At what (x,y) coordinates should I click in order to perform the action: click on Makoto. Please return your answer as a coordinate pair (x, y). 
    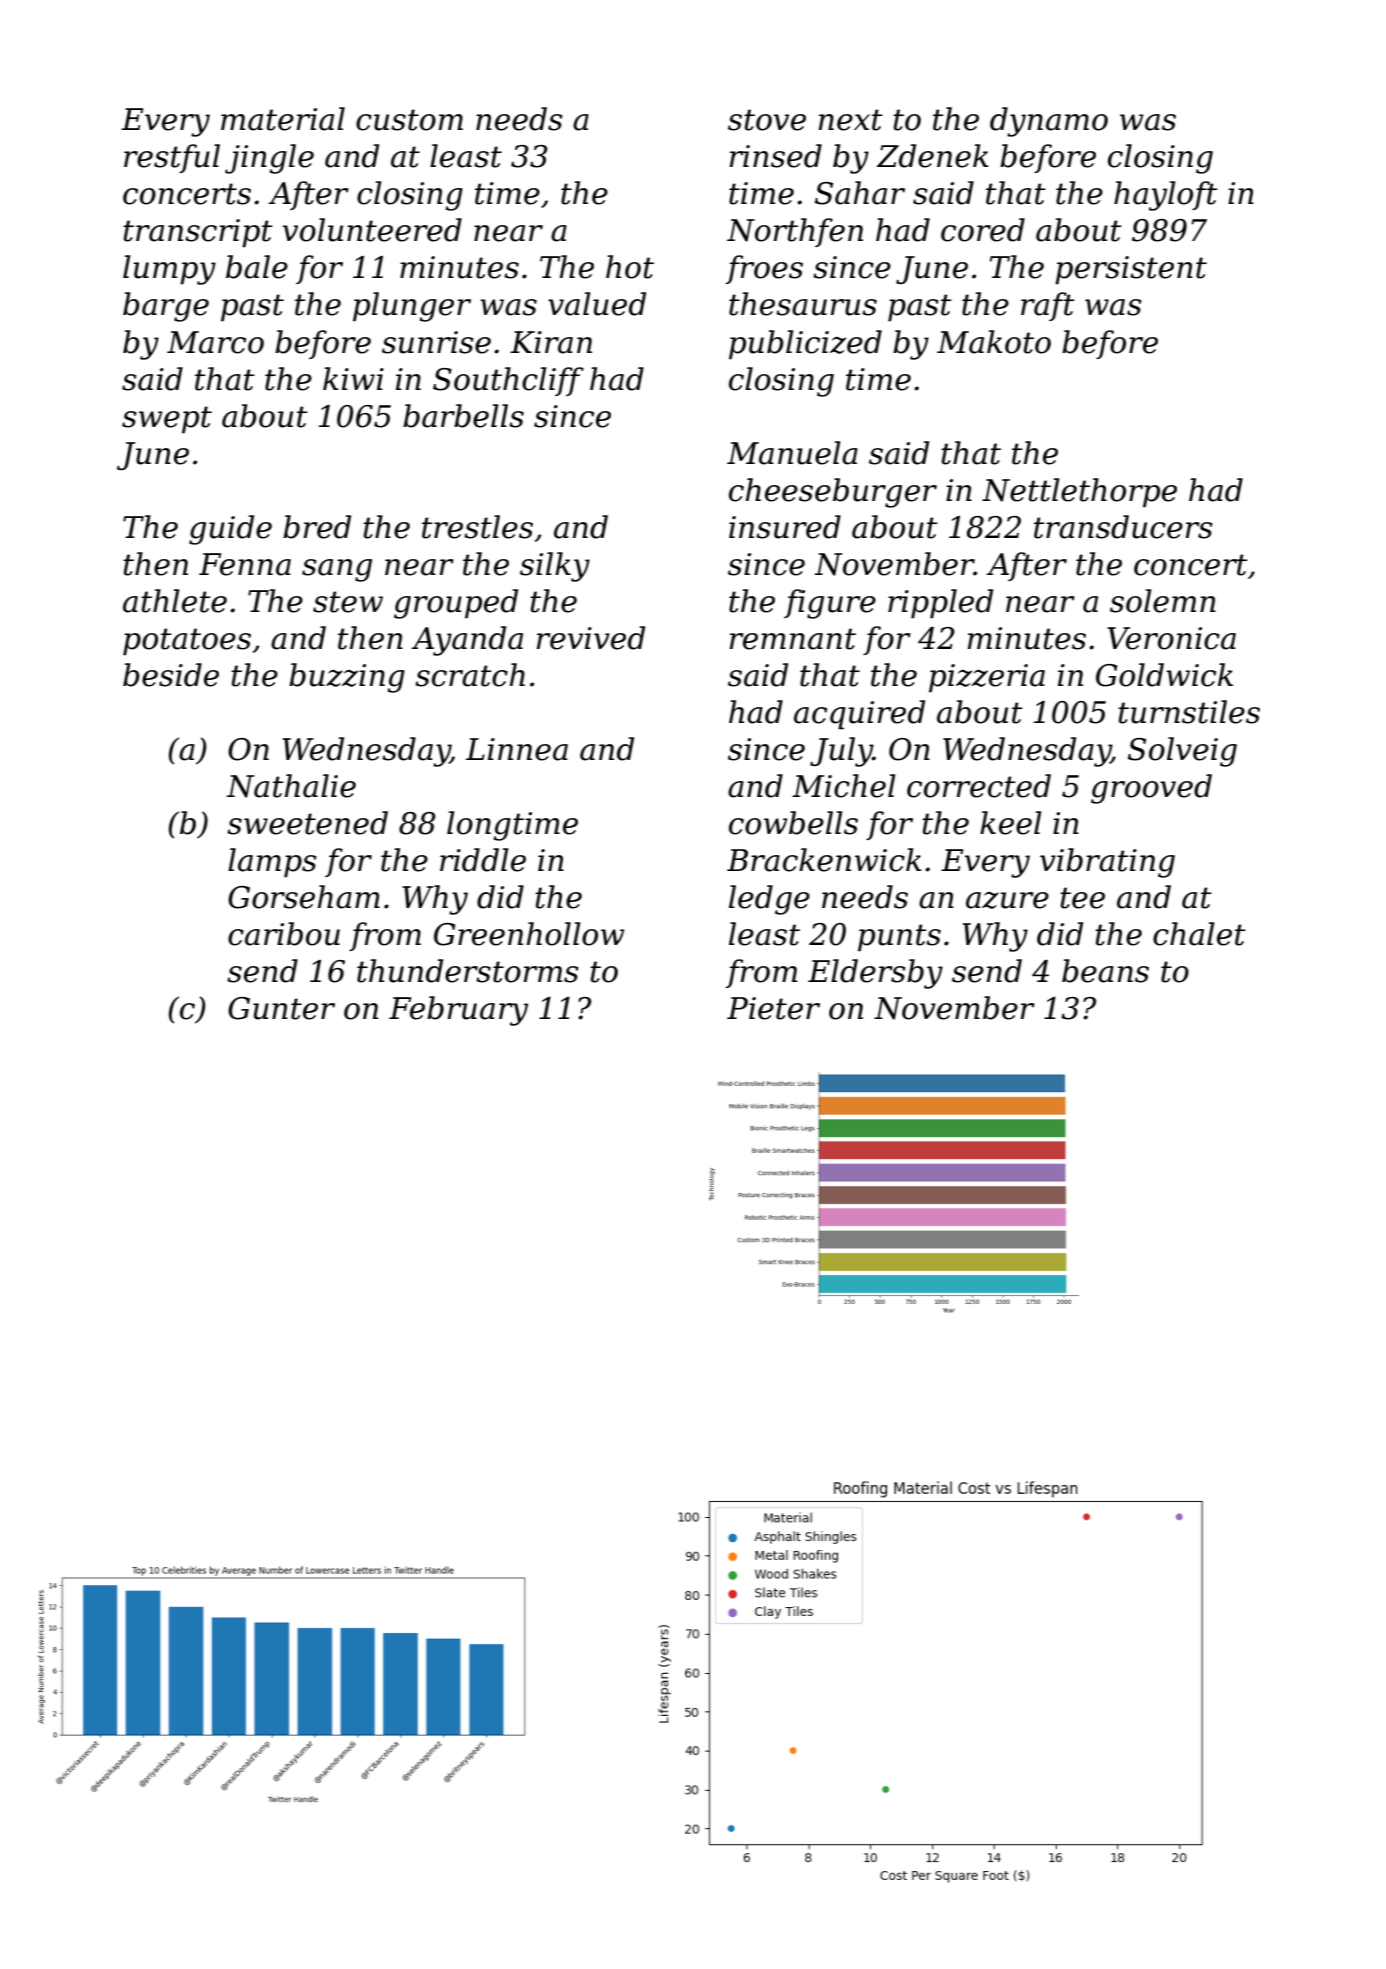
    Looking at the image, I should click on (994, 342).
